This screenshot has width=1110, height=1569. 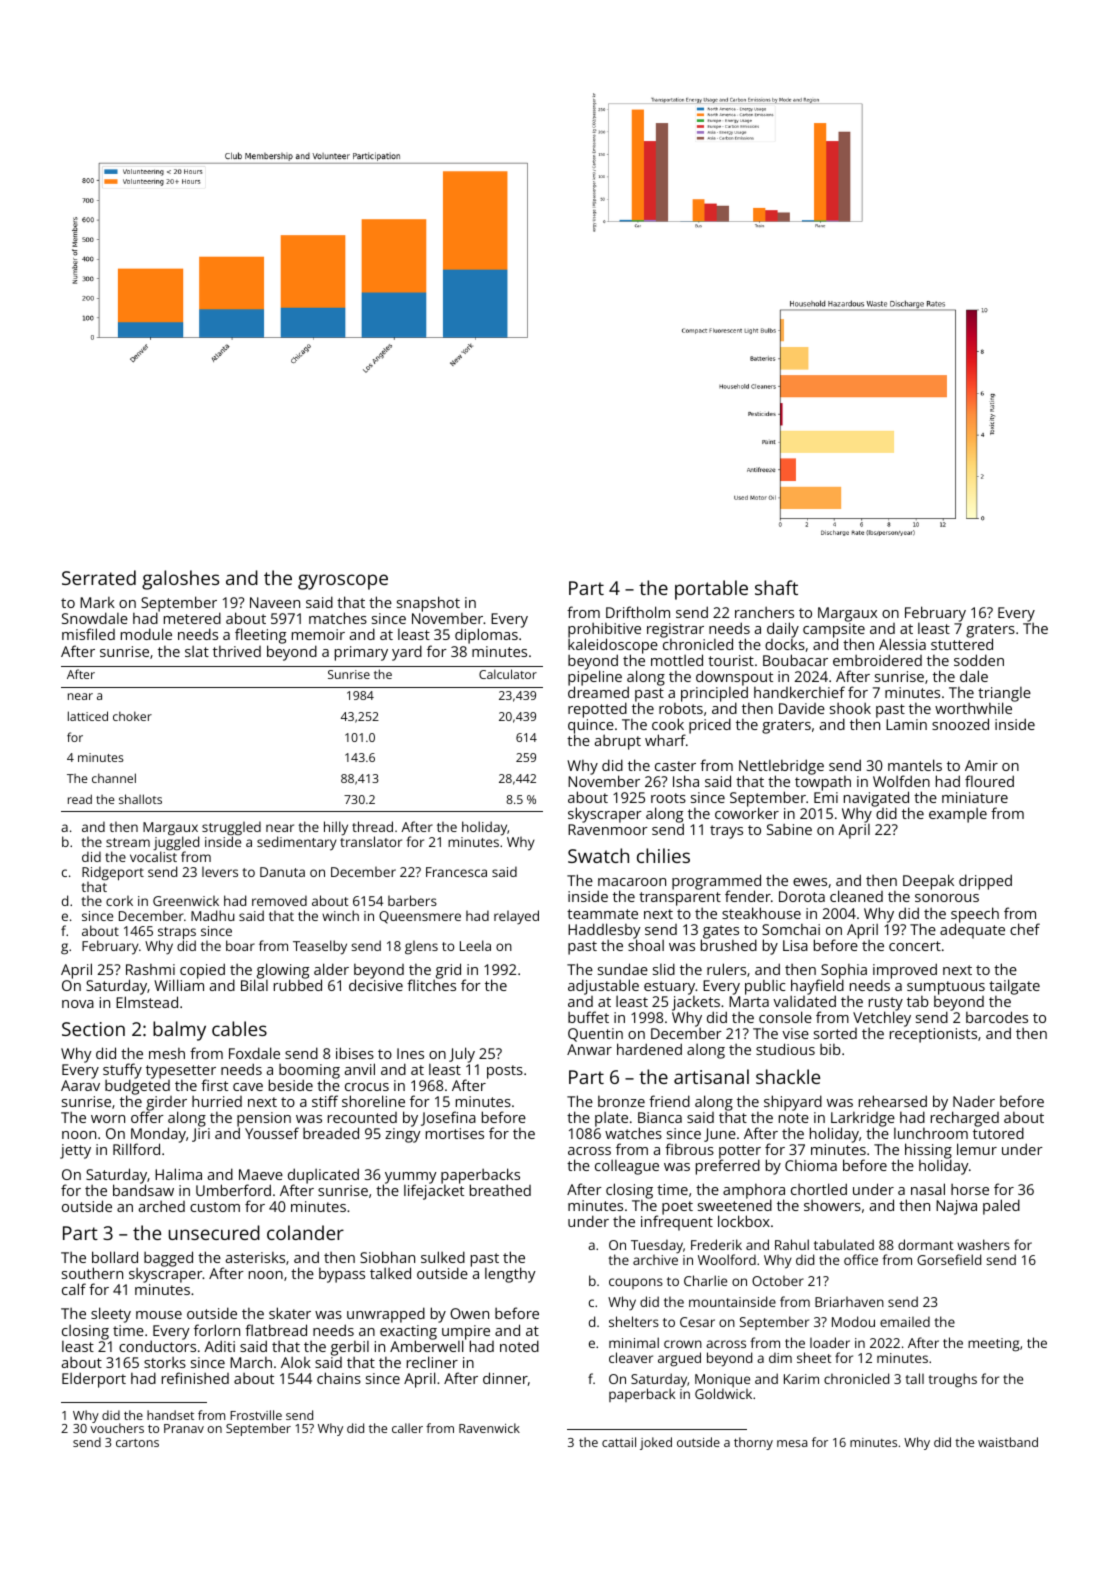 What do you see at coordinates (114, 778) in the screenshot?
I see `channel` at bounding box center [114, 778].
